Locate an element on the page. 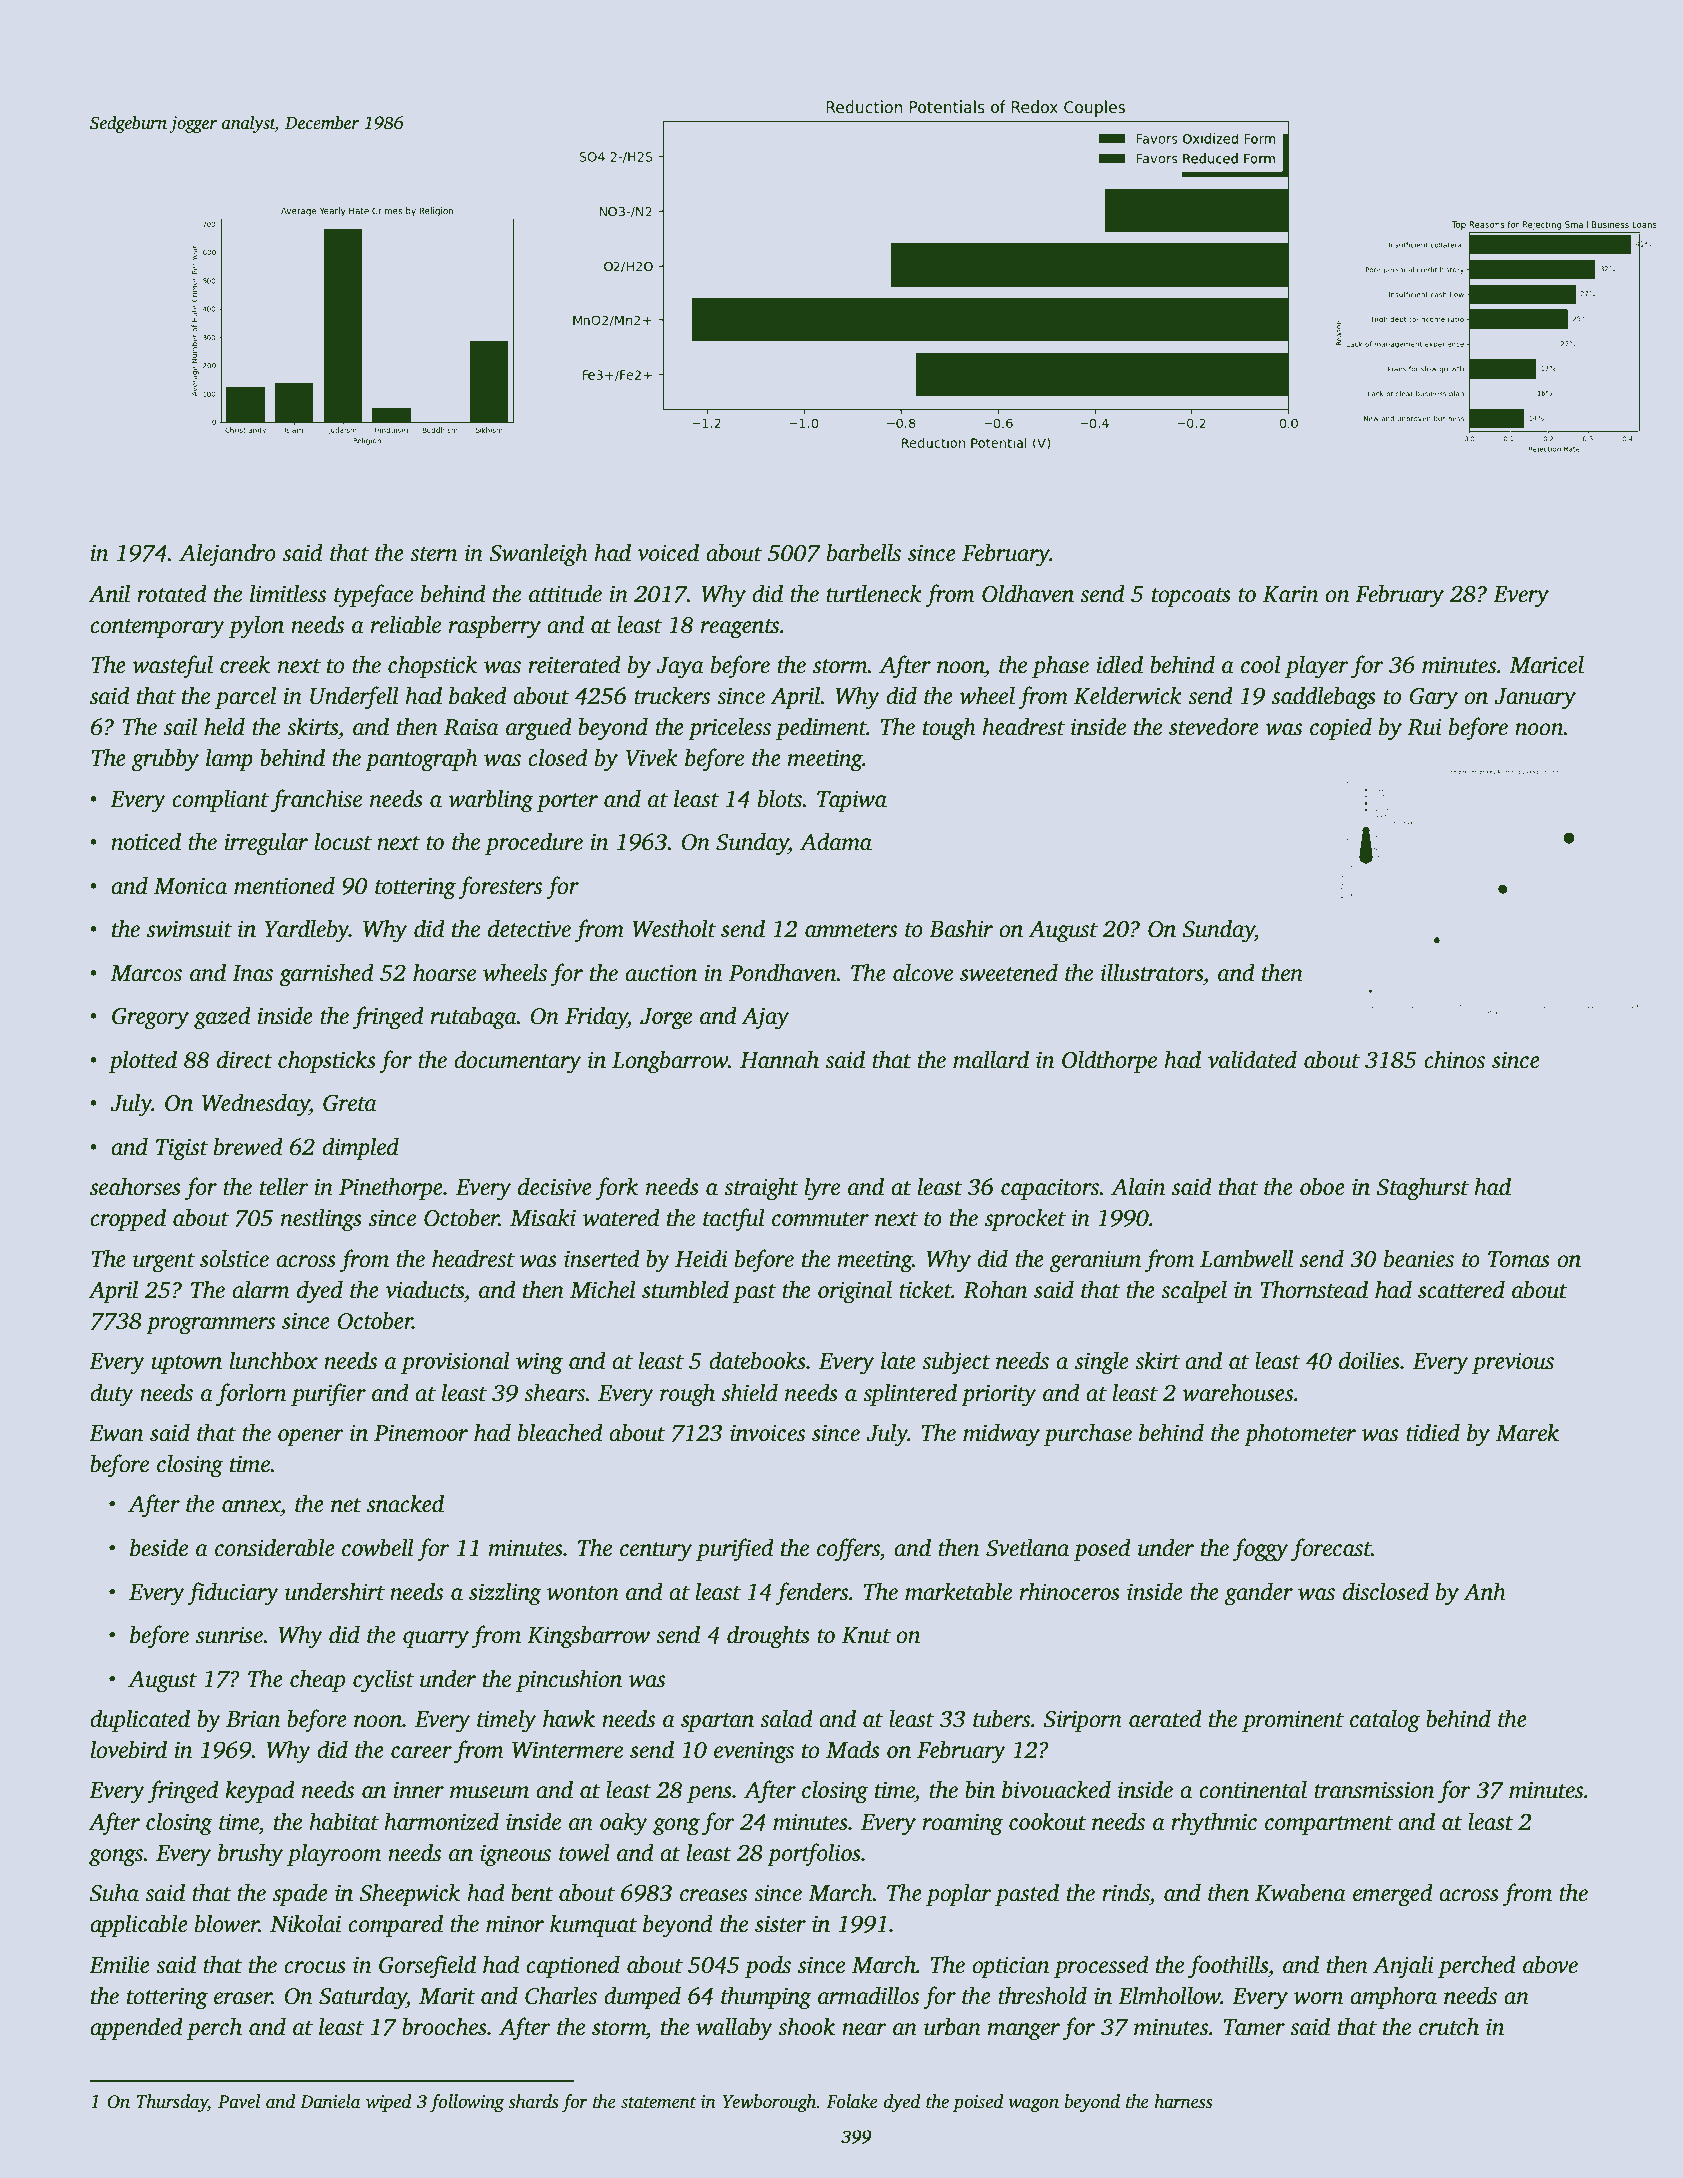 The width and height of the image is (1683, 2178). chinos is located at coordinates (1454, 1059).
